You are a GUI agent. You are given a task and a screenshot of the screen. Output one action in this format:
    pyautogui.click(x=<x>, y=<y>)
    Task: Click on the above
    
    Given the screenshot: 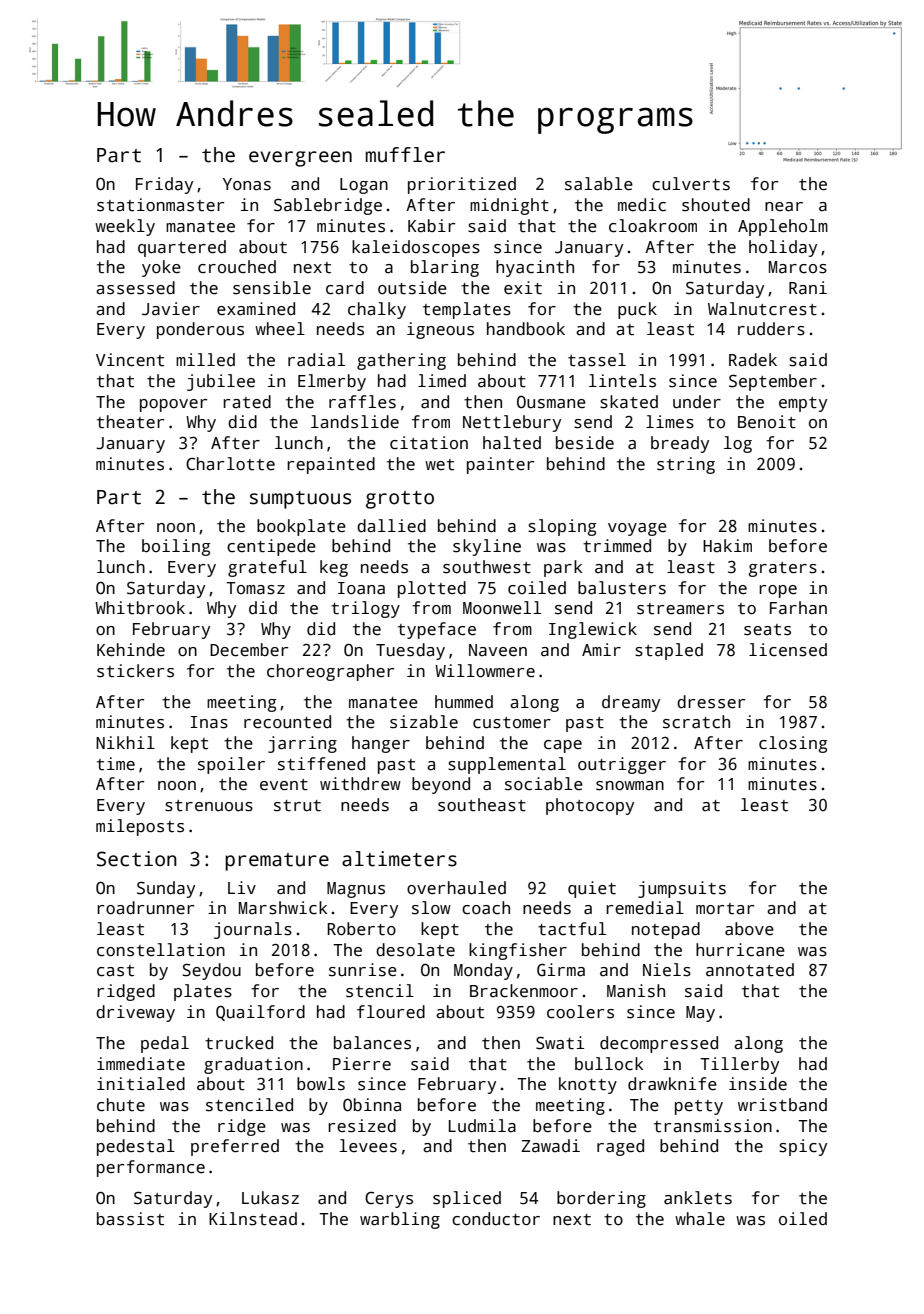 What is the action you would take?
    pyautogui.click(x=749, y=929)
